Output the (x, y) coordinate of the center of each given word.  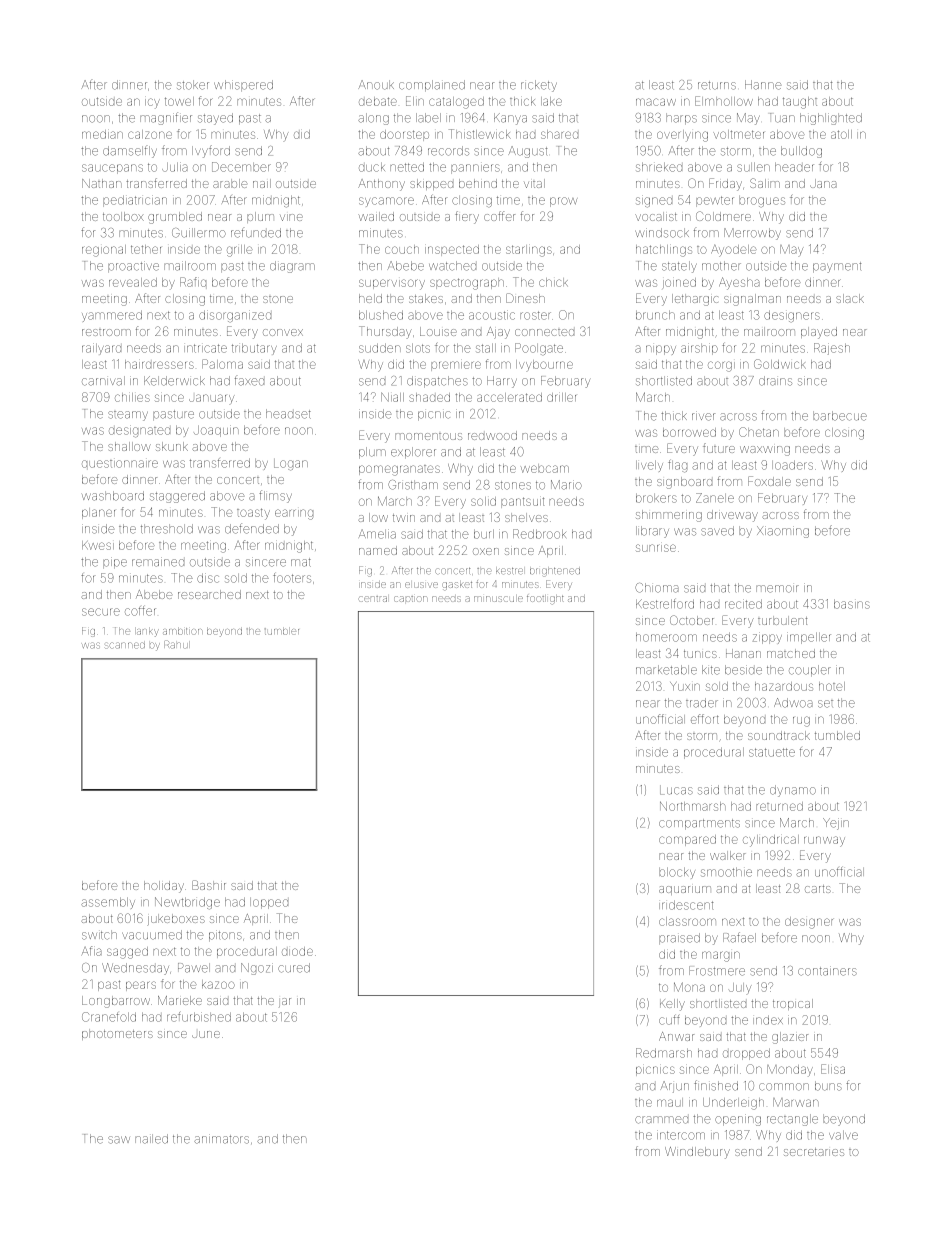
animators (221, 1139)
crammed (661, 1120)
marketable (666, 670)
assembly (108, 903)
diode (297, 951)
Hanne (763, 85)
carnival (103, 381)
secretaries (814, 1152)
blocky (677, 873)
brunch (655, 315)
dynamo (793, 791)
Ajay (498, 333)
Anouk (376, 85)
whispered (243, 85)
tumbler (282, 631)
